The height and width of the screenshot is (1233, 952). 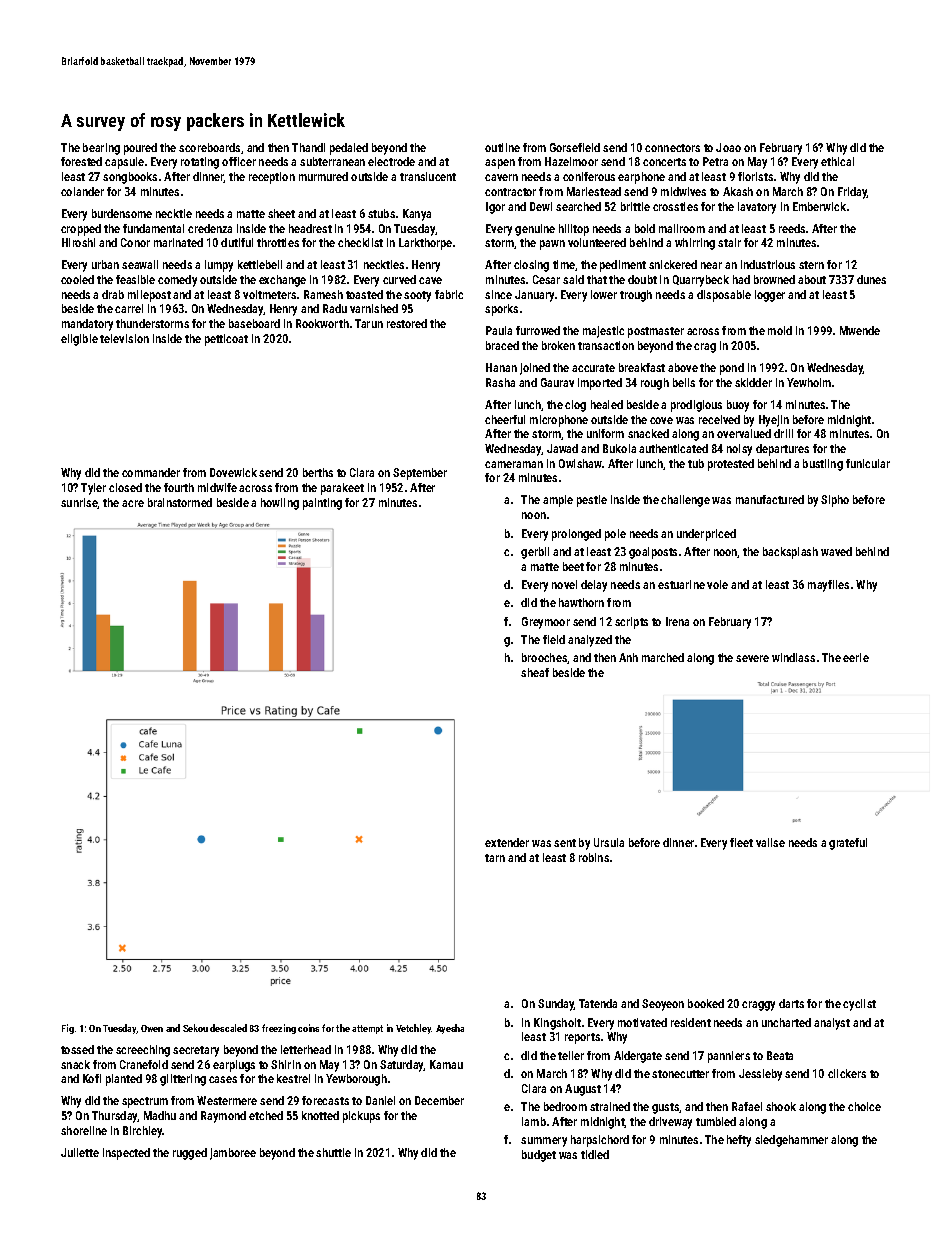 What do you see at coordinates (573, 279) in the screenshot?
I see `said` at bounding box center [573, 279].
